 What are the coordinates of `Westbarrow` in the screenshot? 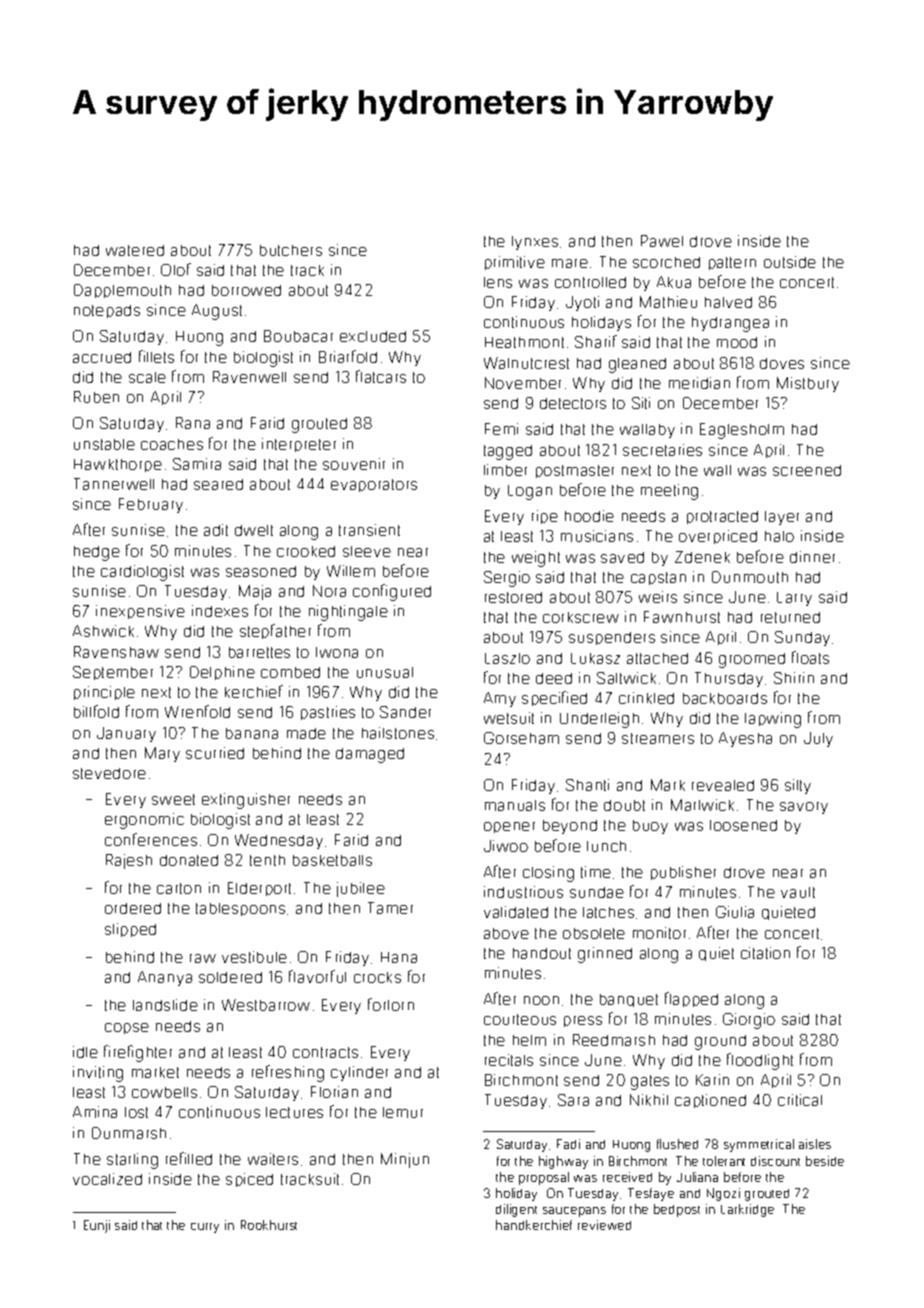 It's located at (266, 1005).
